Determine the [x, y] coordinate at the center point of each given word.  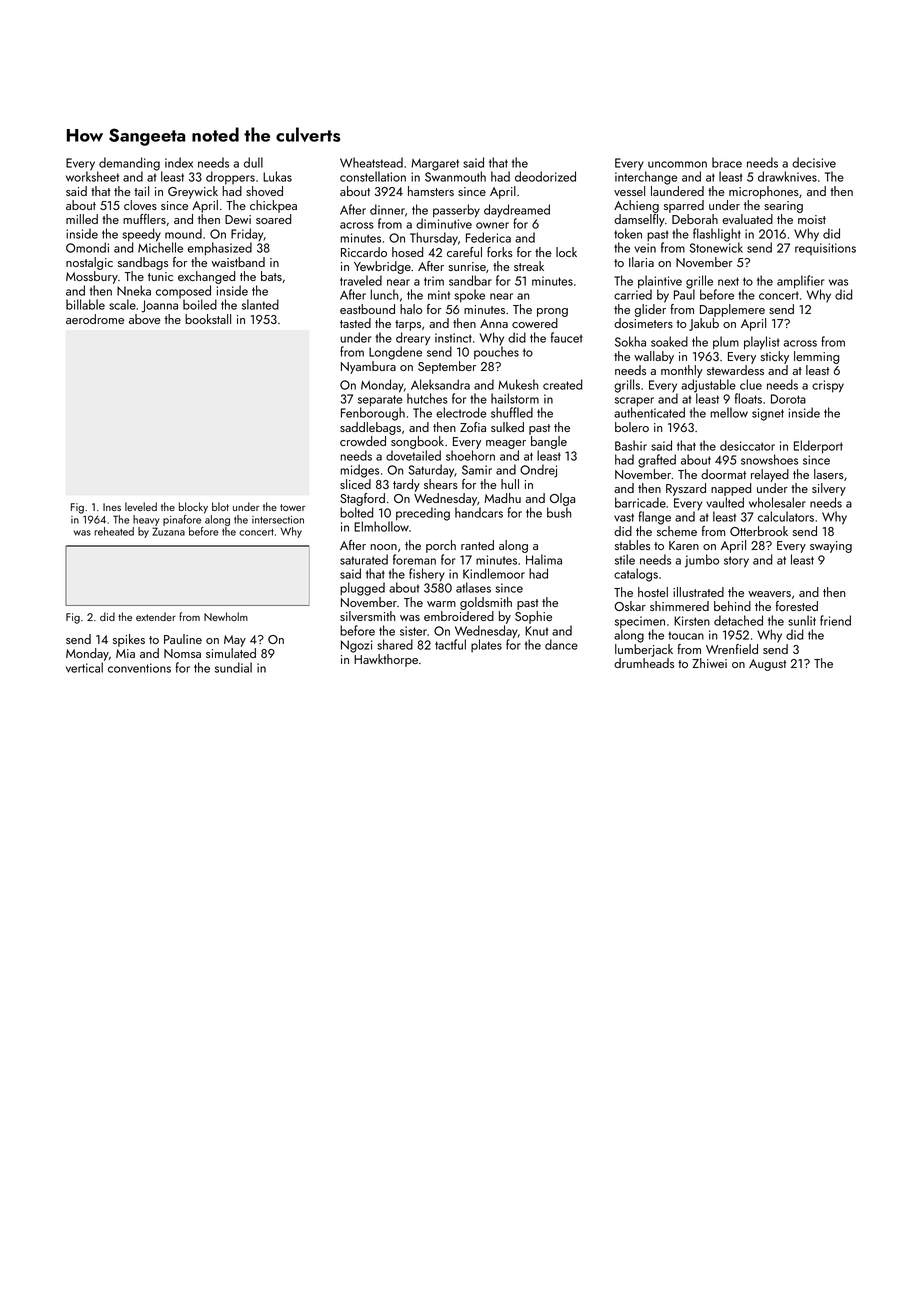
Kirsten [692, 621]
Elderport [818, 447]
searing [783, 207]
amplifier [800, 282]
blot [220, 506]
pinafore [182, 520]
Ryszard [686, 489]
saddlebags [370, 428]
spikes [129, 640]
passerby [456, 211]
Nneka [134, 290]
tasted [355, 323]
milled [82, 219]
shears [441, 484]
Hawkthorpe [386, 660]
